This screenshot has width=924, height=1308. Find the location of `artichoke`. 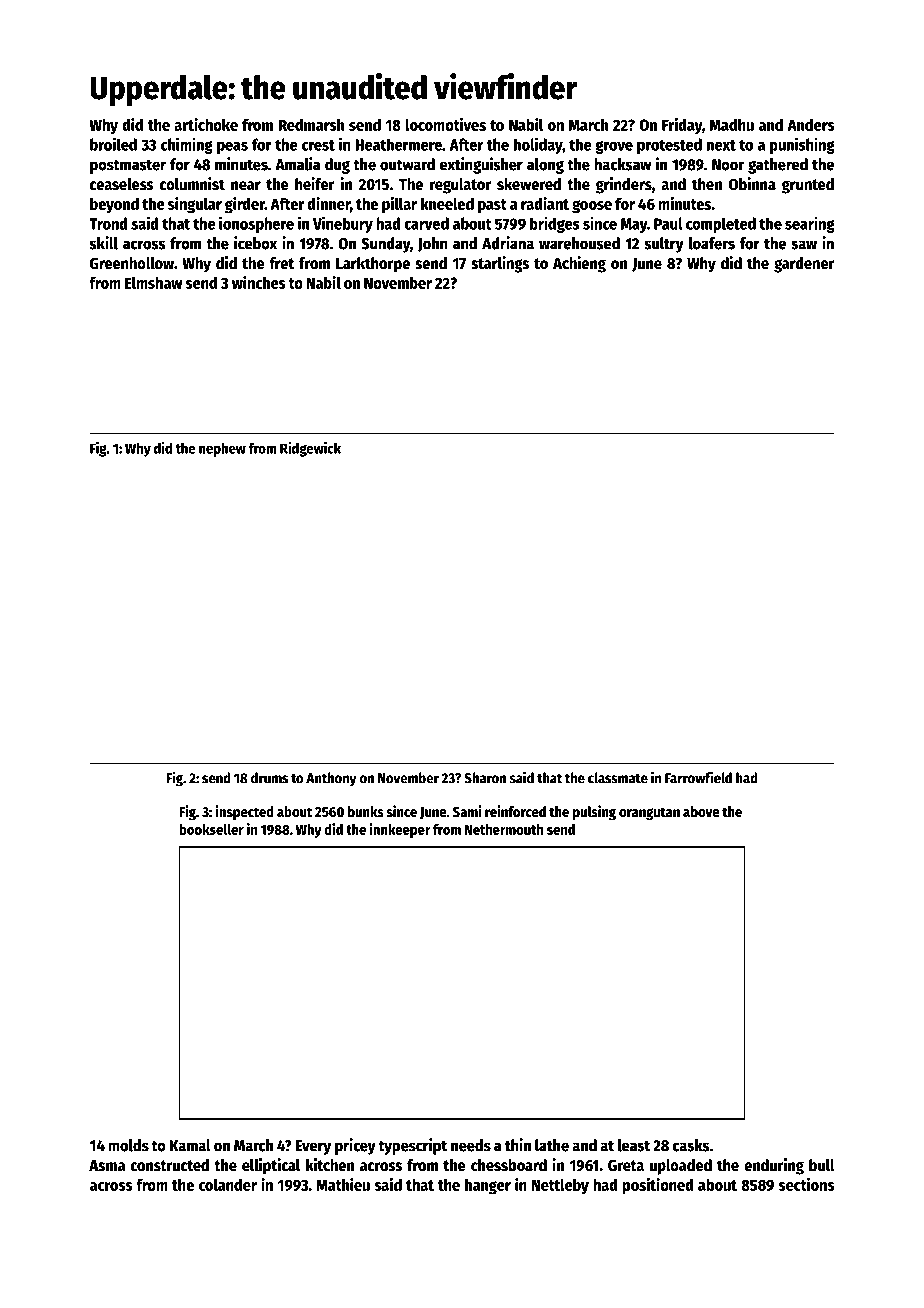

artichoke is located at coordinates (206, 124).
